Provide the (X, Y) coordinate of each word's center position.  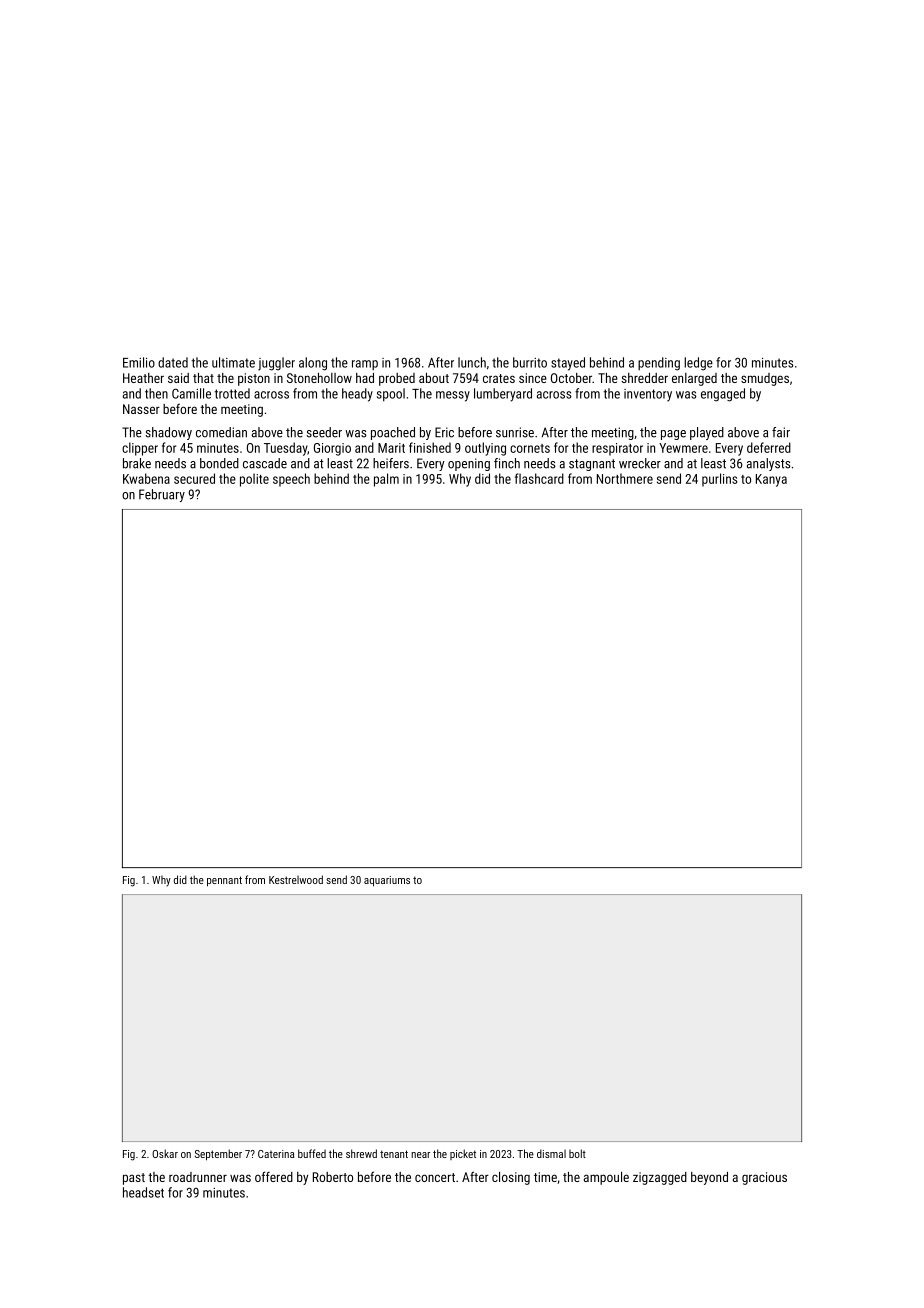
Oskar (165, 1153)
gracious (764, 1178)
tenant (394, 1154)
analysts (769, 464)
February (162, 495)
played (707, 433)
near (420, 1155)
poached (393, 433)
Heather (143, 378)
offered (274, 1176)
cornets (530, 448)
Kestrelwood (296, 879)
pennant (224, 881)
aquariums (387, 881)
